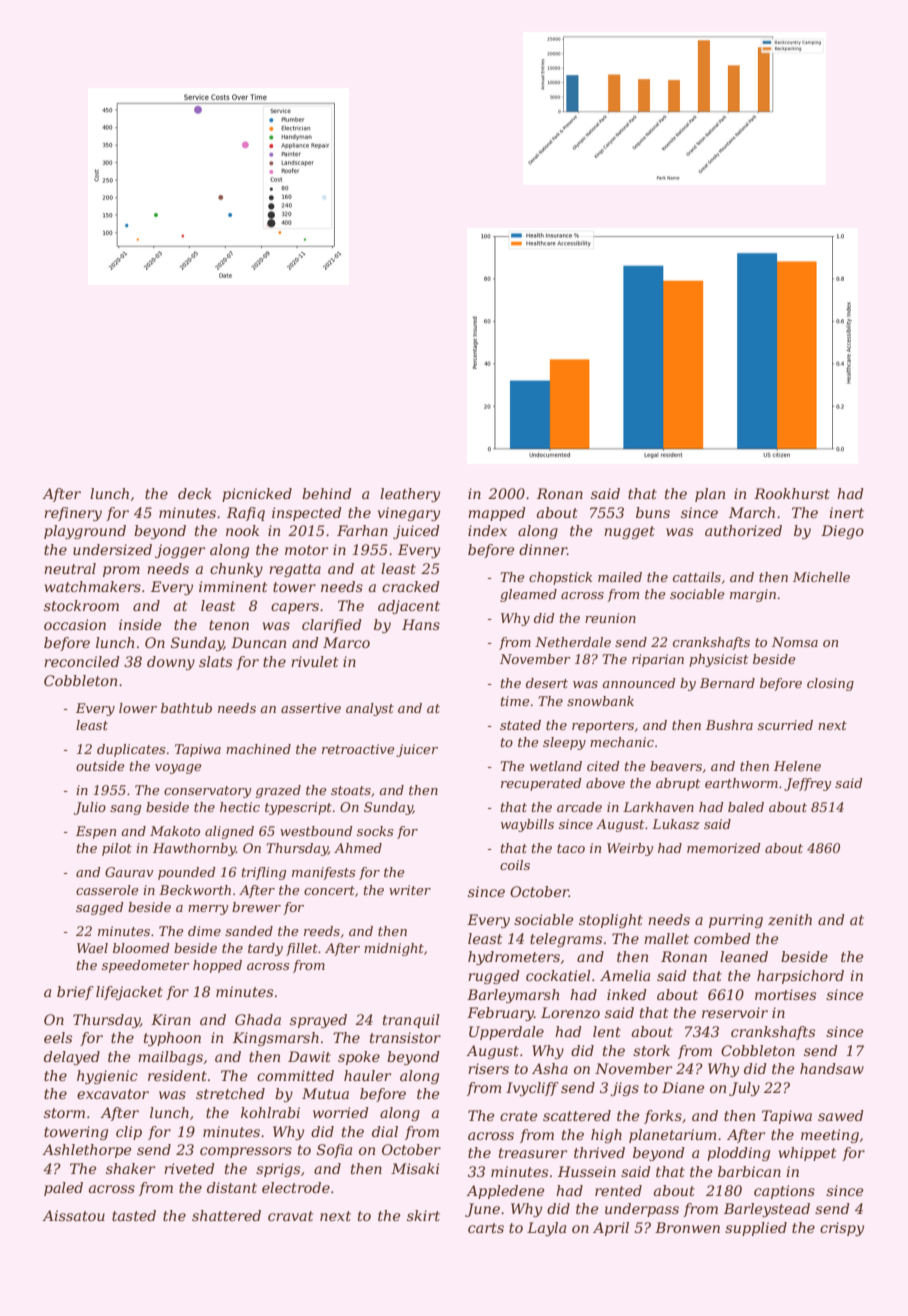  Describe the element at coordinates (697, 577) in the screenshot. I see `cattails` at that location.
